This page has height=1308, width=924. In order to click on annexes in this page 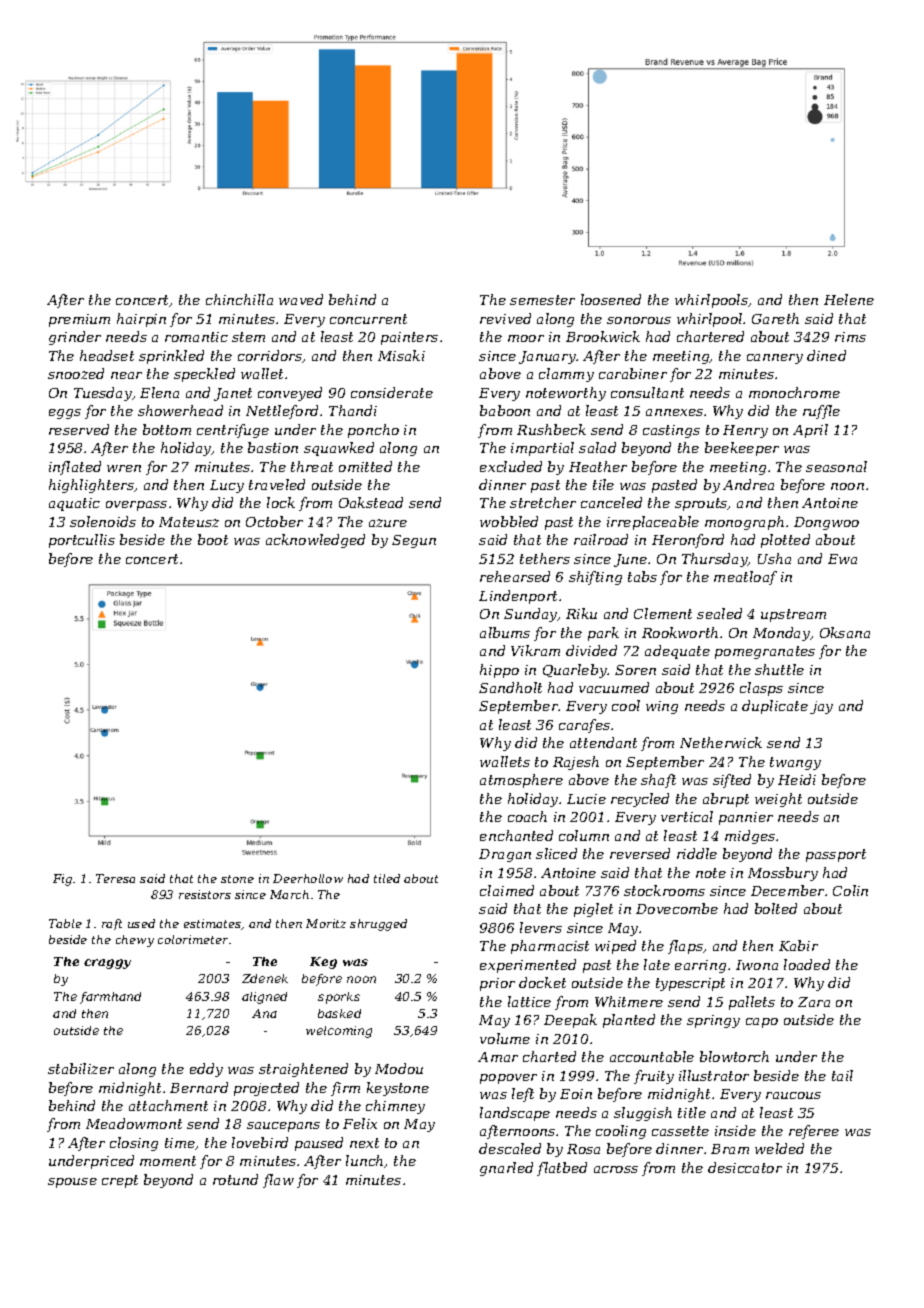, I will do `click(674, 412)`.
